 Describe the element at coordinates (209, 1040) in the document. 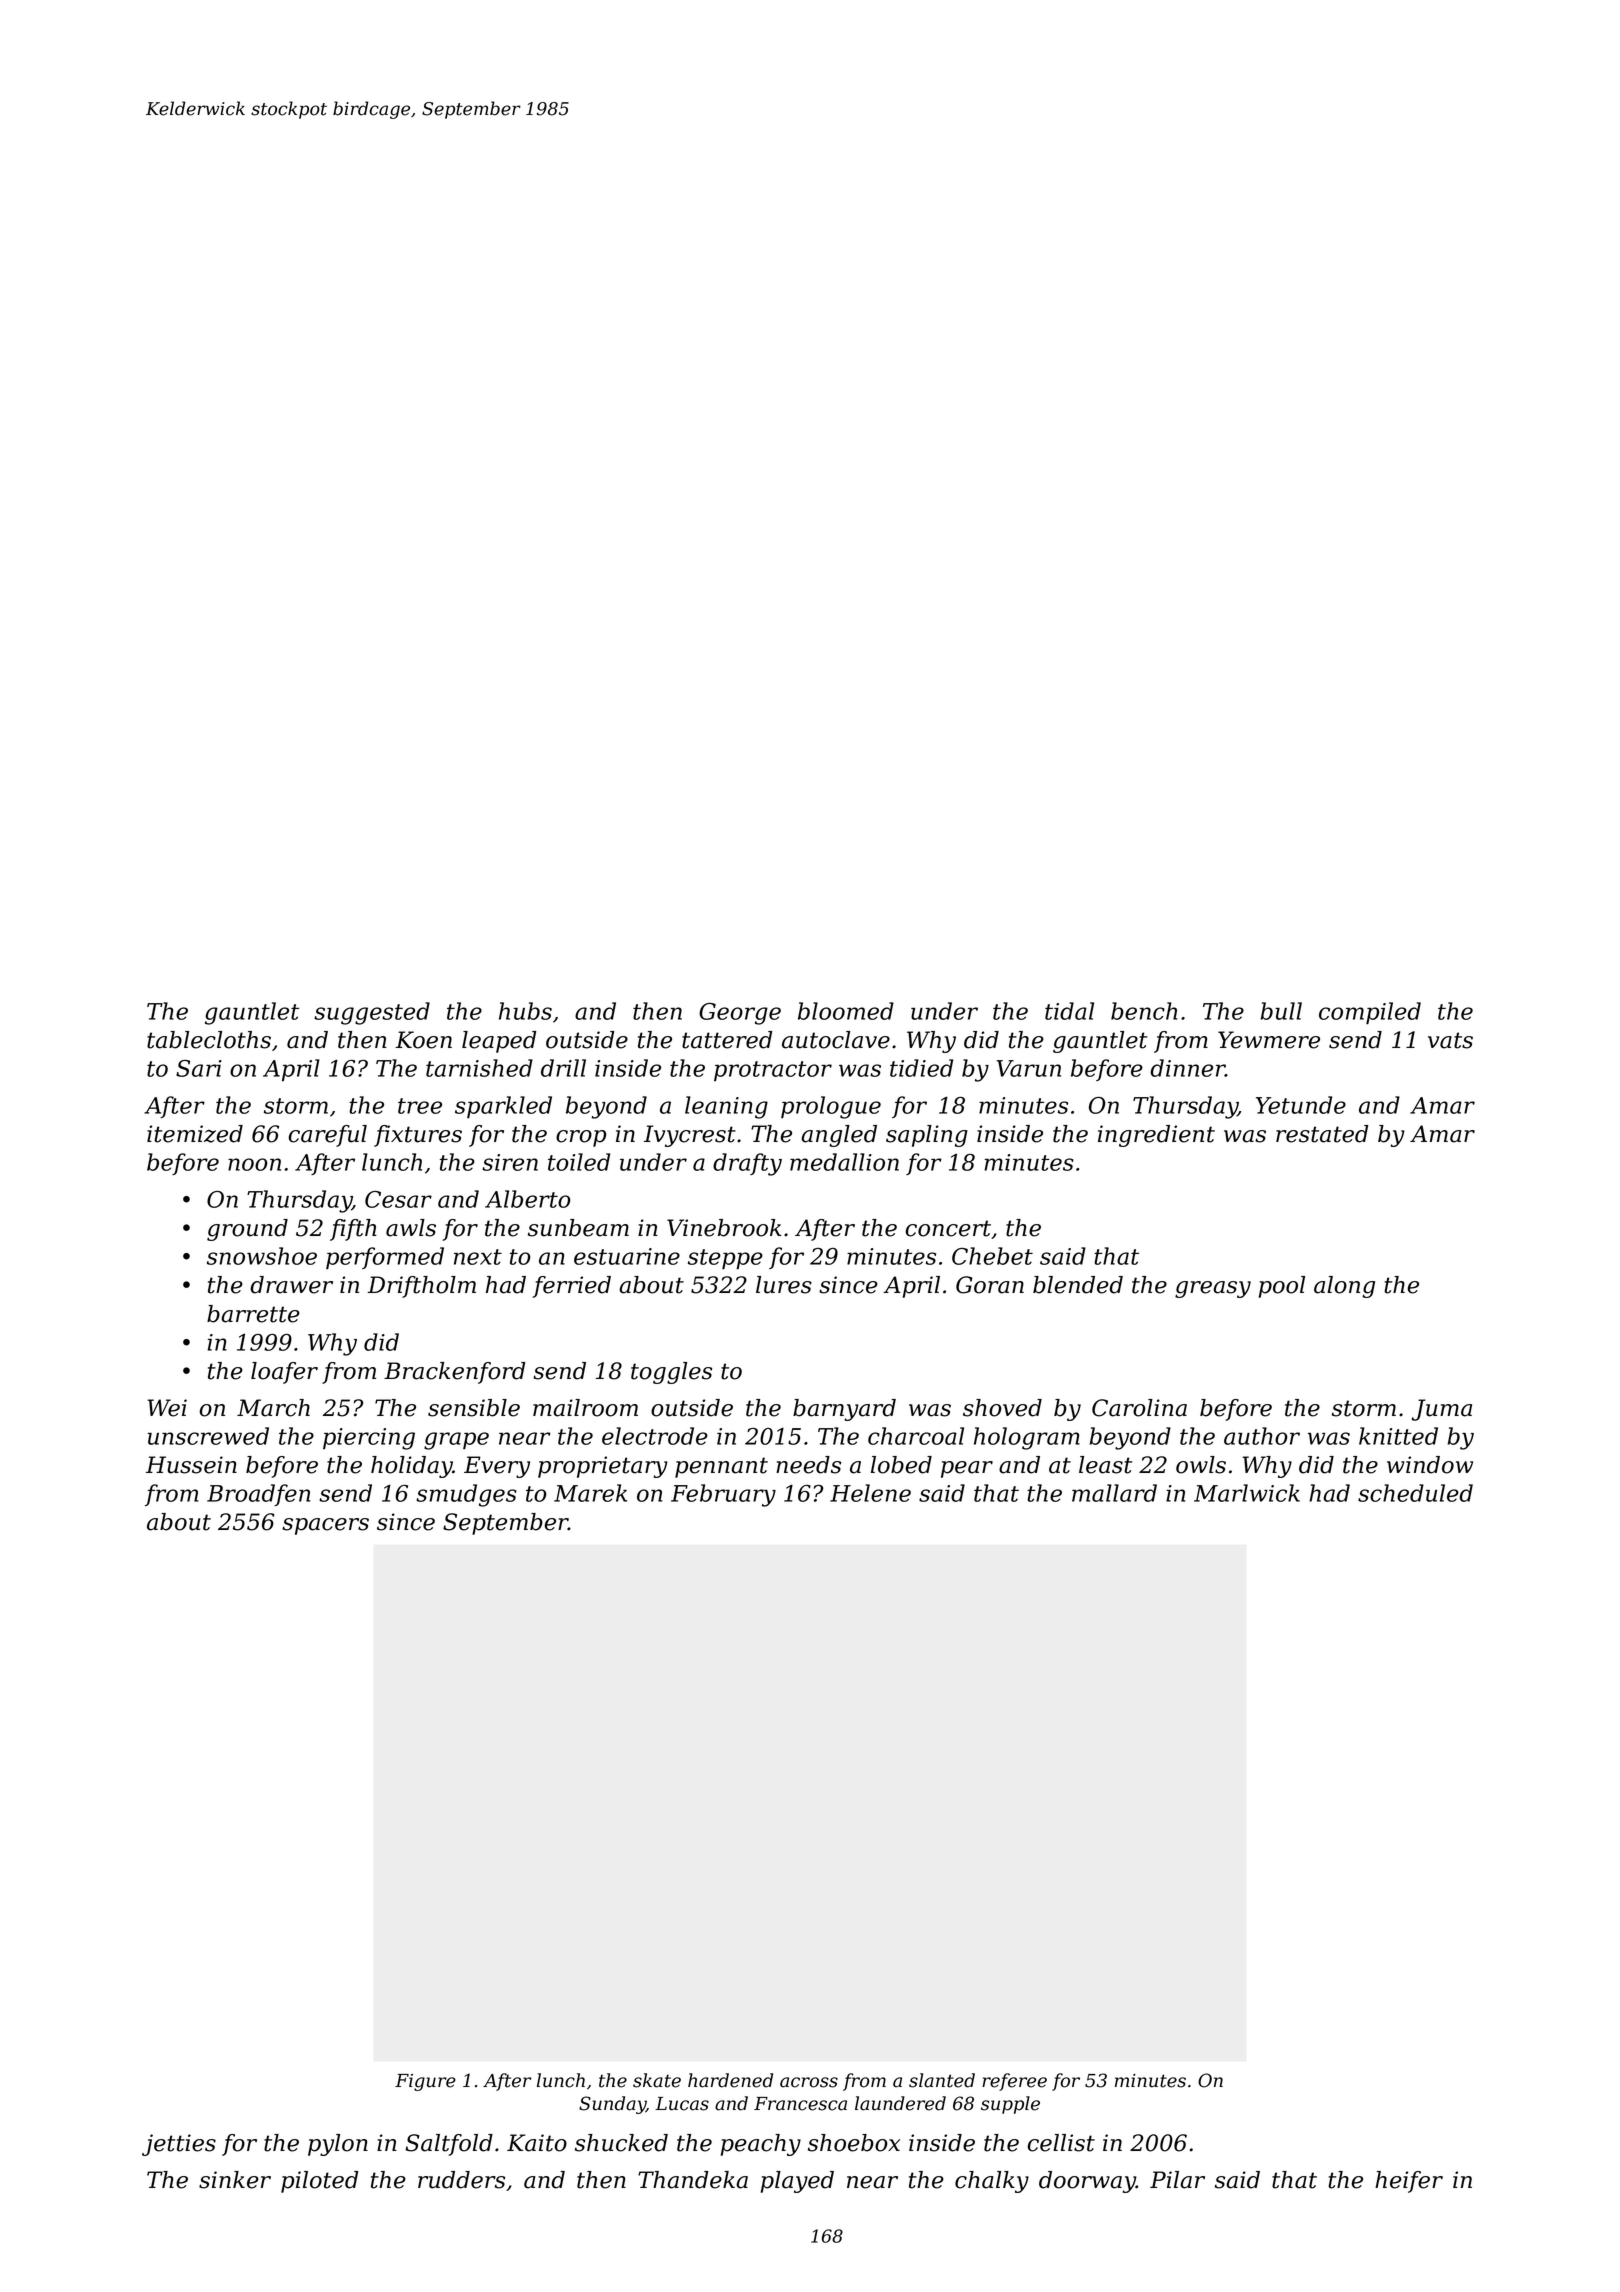

I see `tablecloths` at that location.
